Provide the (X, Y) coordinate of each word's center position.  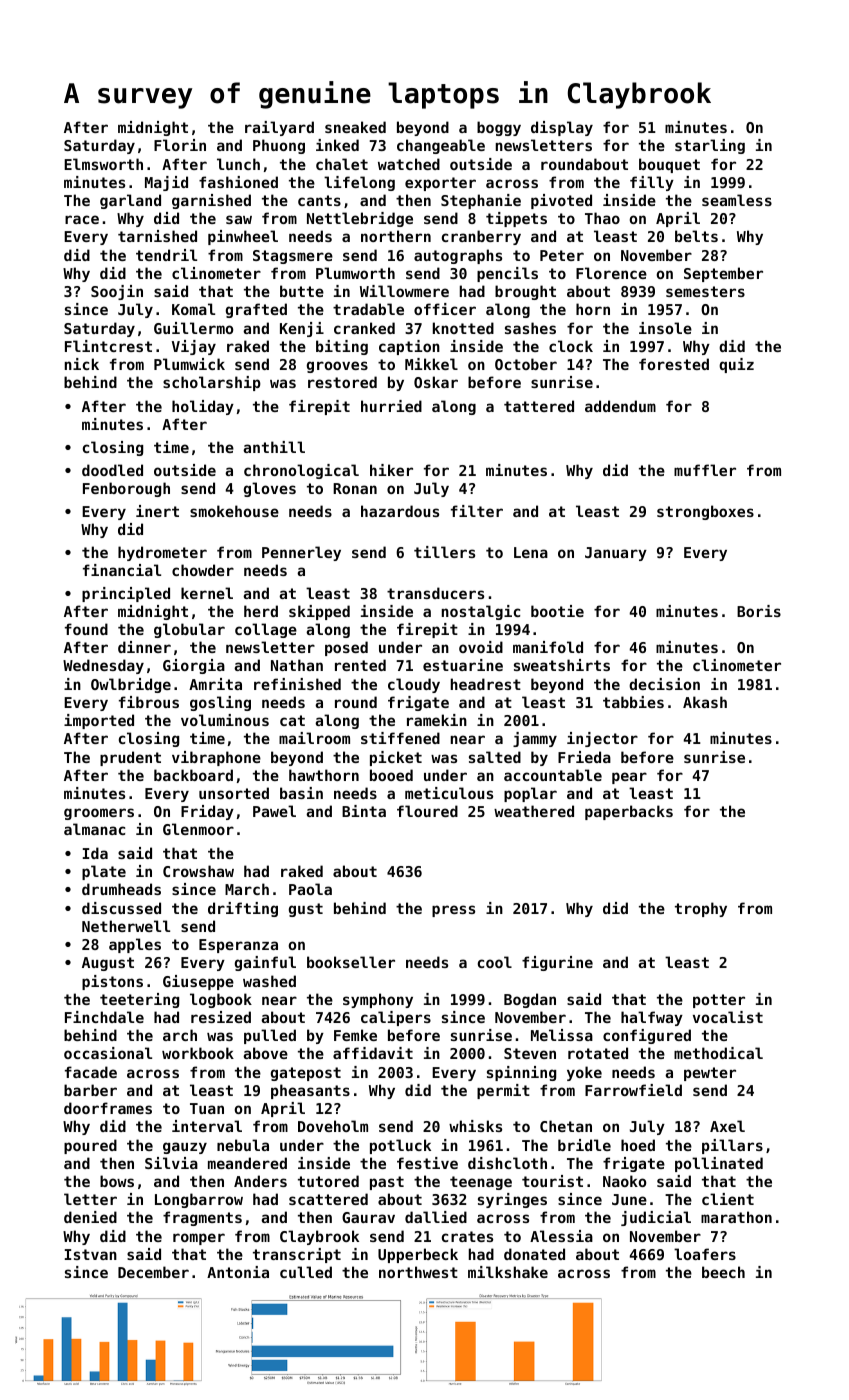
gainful (265, 963)
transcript (297, 1255)
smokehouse (234, 511)
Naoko (624, 1181)
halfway (652, 1018)
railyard (279, 128)
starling (710, 146)
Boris (759, 611)
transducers (435, 593)
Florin (180, 145)
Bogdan (530, 1000)
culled (306, 1272)
